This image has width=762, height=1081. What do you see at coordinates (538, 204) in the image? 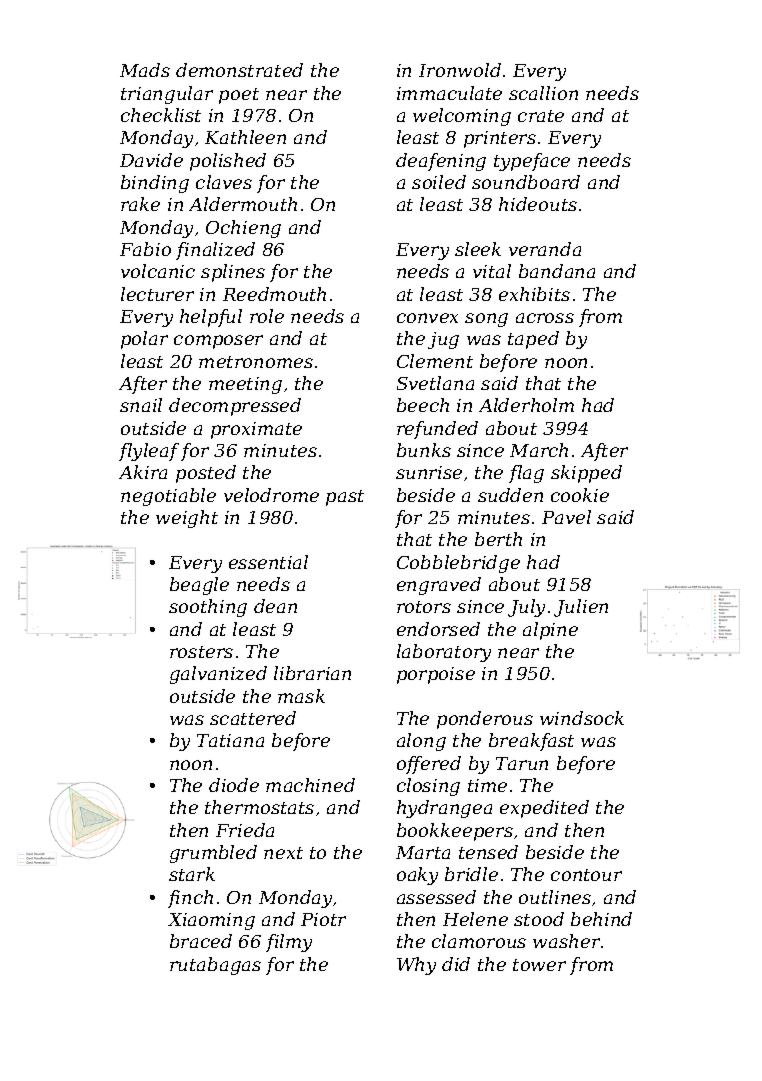
I see `hideouts` at bounding box center [538, 204].
